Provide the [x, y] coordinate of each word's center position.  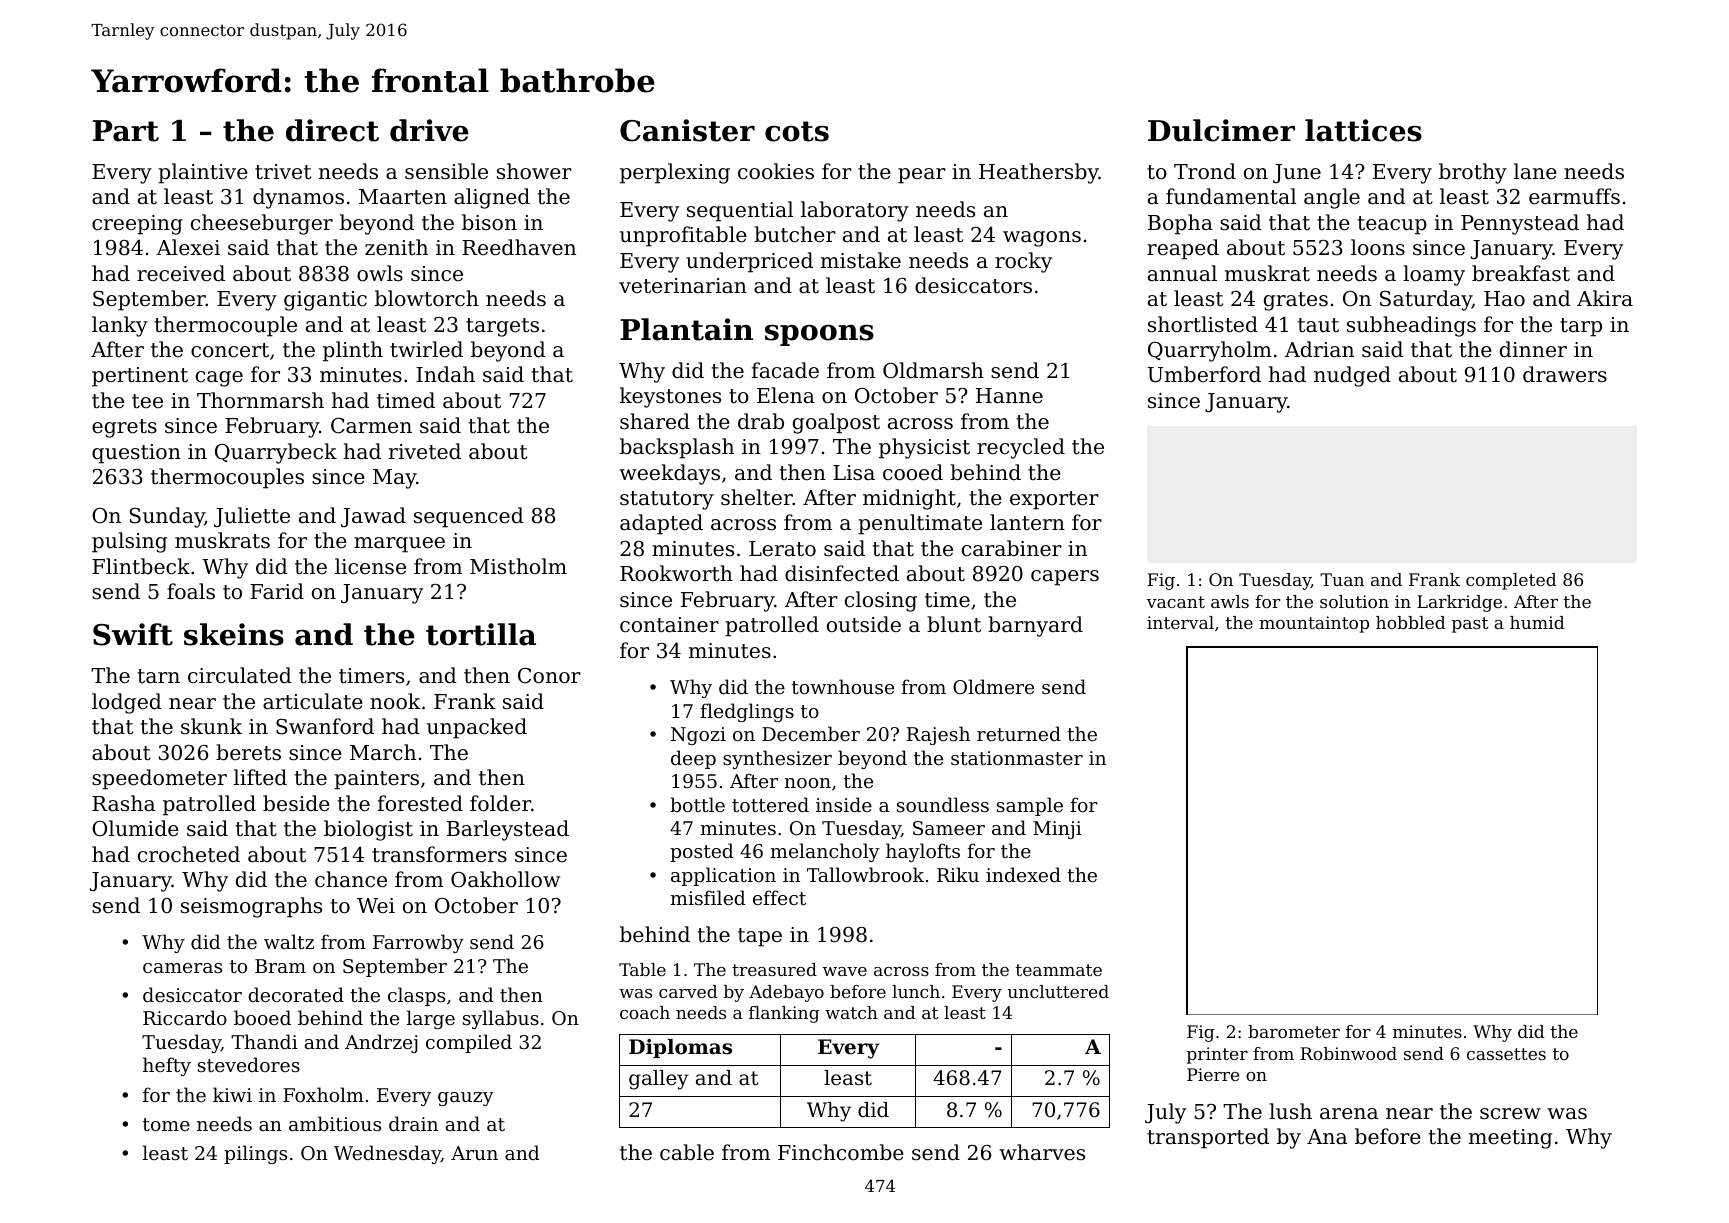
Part [126, 131]
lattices [1363, 130]
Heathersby [1039, 173]
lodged [127, 703]
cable [687, 1152]
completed [1511, 581]
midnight [909, 499]
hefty [167, 1066]
